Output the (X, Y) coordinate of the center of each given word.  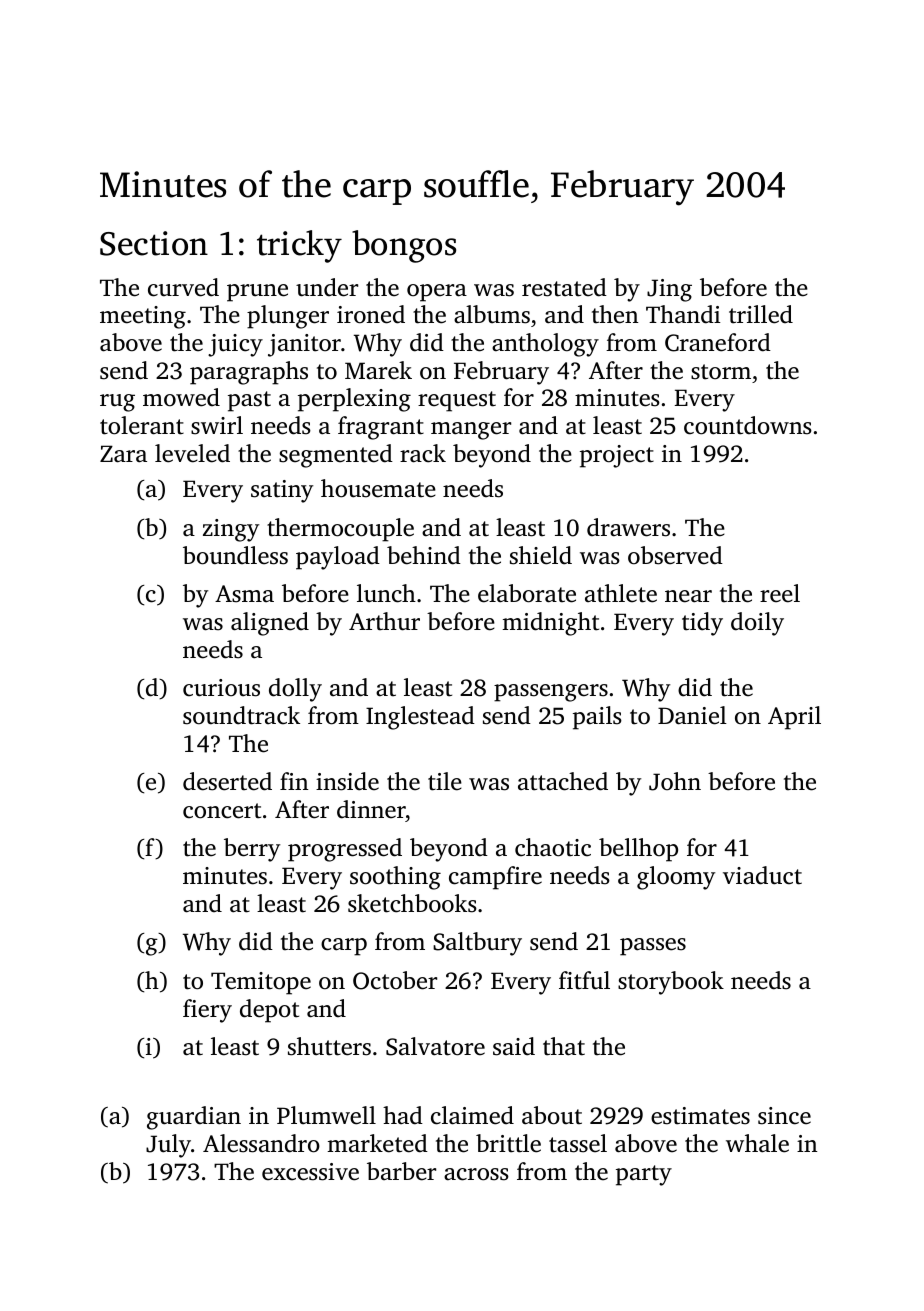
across (476, 1174)
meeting (143, 317)
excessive (310, 1172)
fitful (584, 980)
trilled (761, 314)
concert (222, 811)
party (644, 1175)
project (617, 456)
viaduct (762, 875)
